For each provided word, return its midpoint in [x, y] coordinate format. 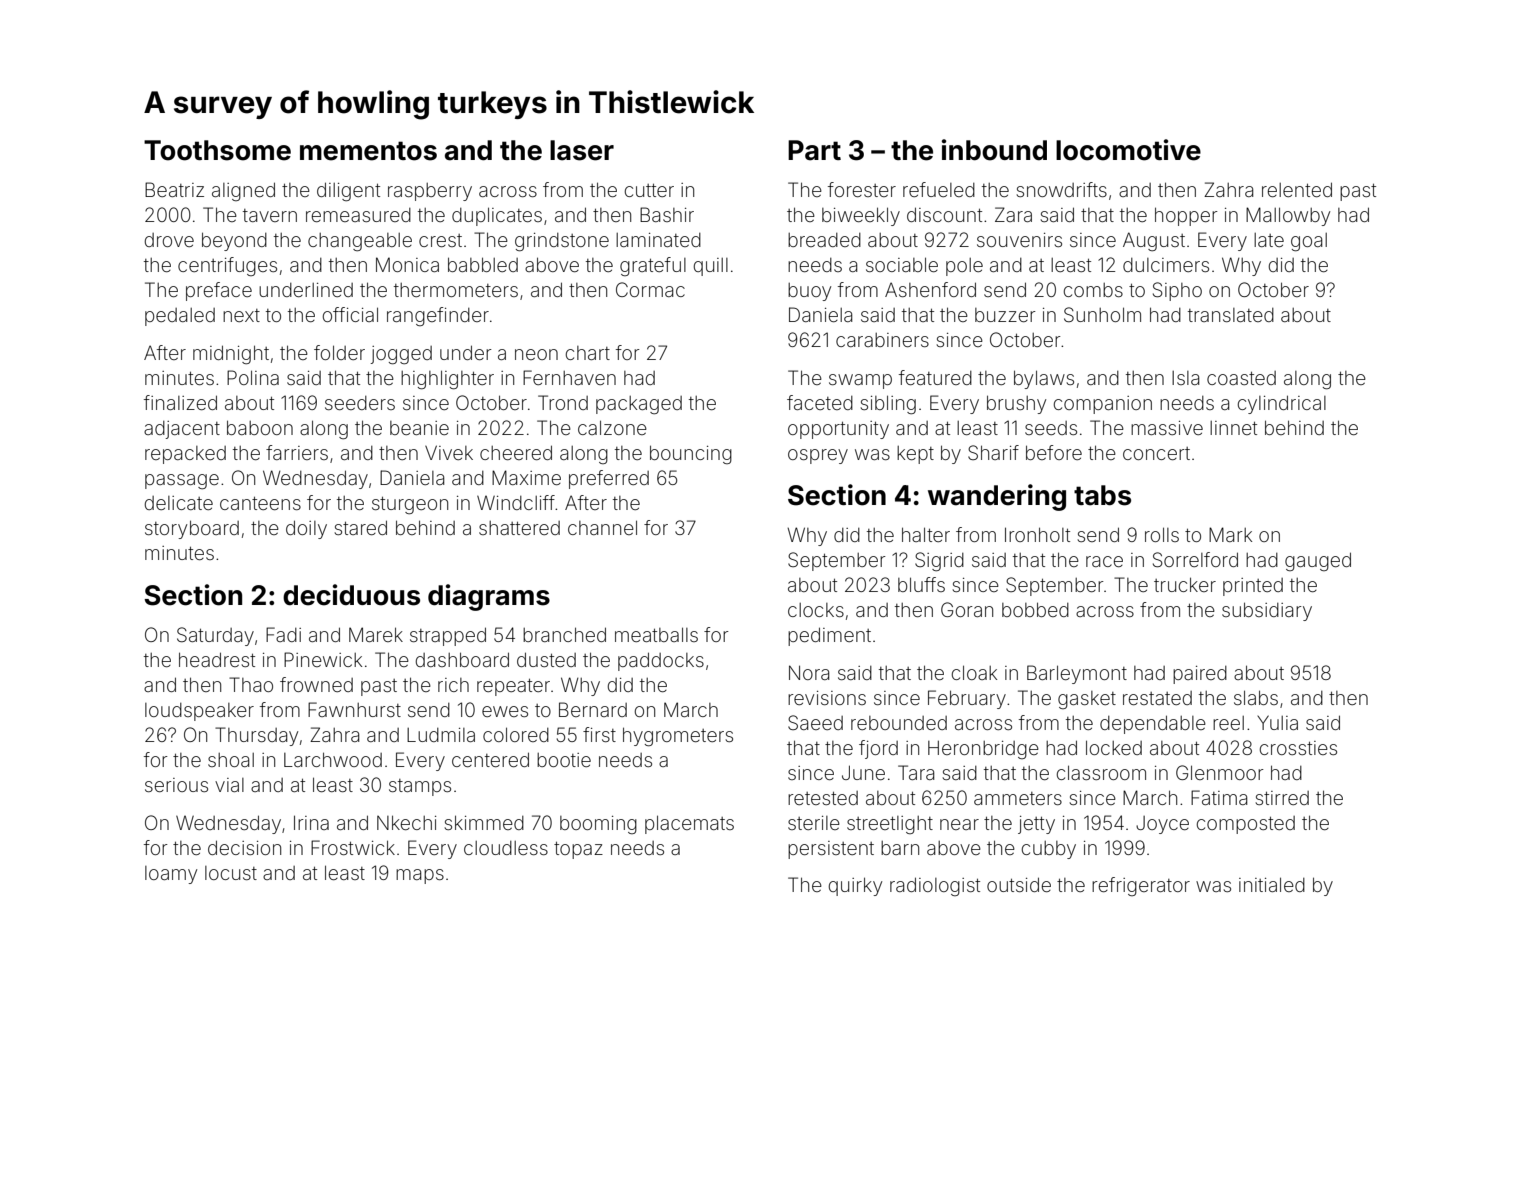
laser [582, 150]
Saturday [215, 636]
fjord [878, 749]
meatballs [656, 634]
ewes [505, 711]
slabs [1256, 697]
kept [915, 455]
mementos [368, 151]
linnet [1233, 428]
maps [420, 876]
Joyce [1162, 825]
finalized [180, 402]
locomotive [1128, 150]
